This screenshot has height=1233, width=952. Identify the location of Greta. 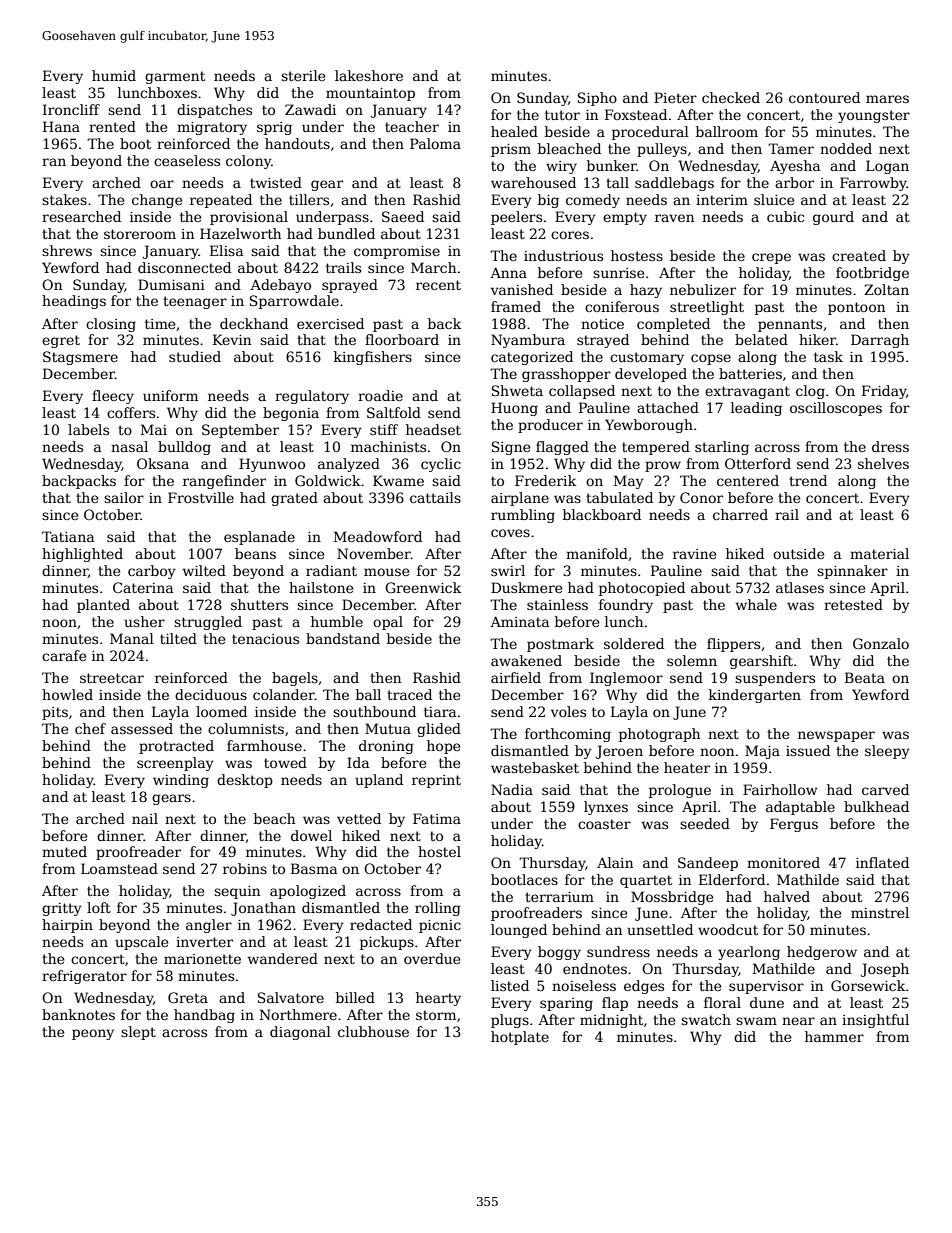
(188, 997).
